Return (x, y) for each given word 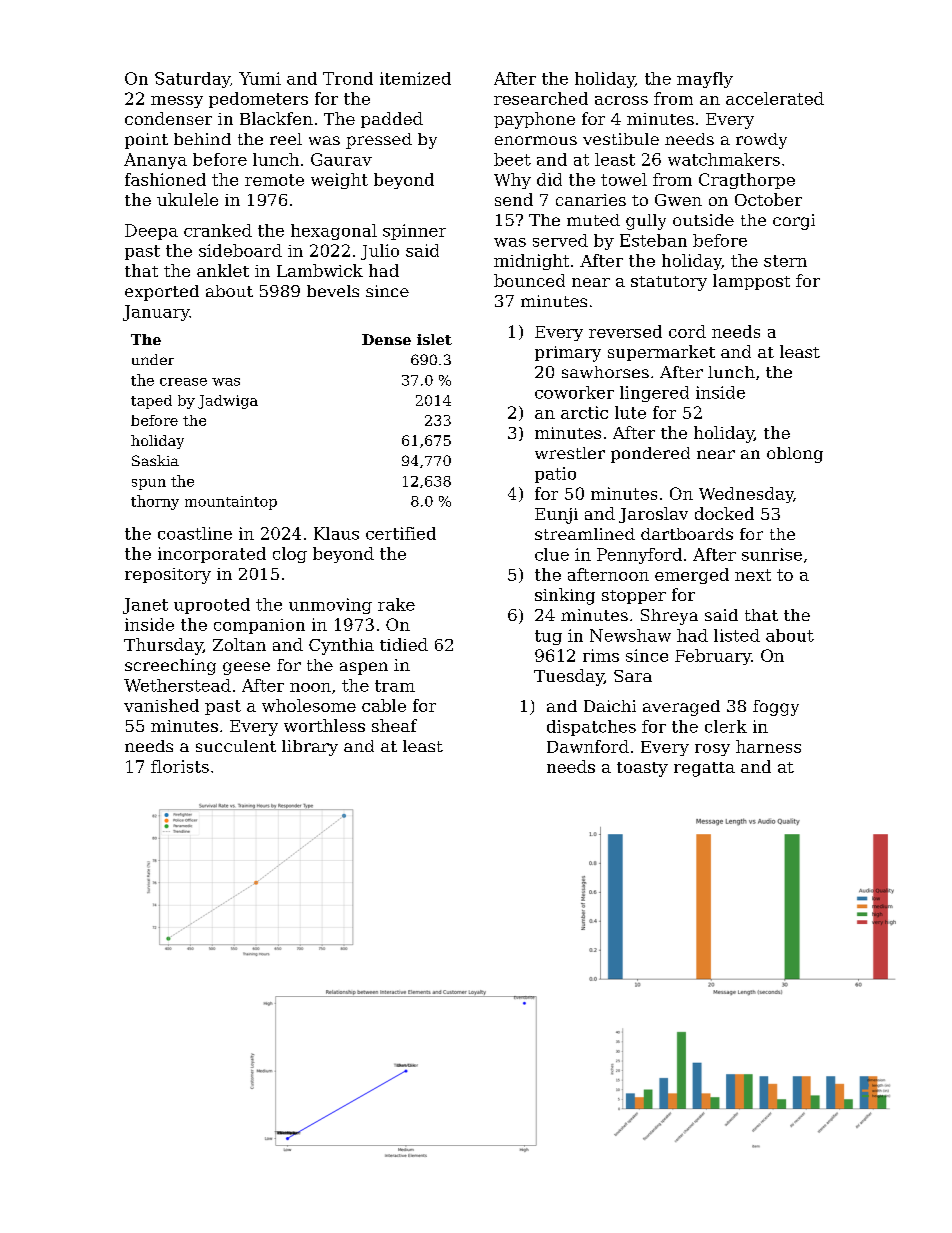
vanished (161, 705)
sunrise (772, 554)
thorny (155, 502)
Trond (348, 78)
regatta (704, 769)
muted (593, 220)
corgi (794, 222)
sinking (565, 596)
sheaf (394, 725)
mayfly (705, 80)
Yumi (260, 78)
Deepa (151, 232)
